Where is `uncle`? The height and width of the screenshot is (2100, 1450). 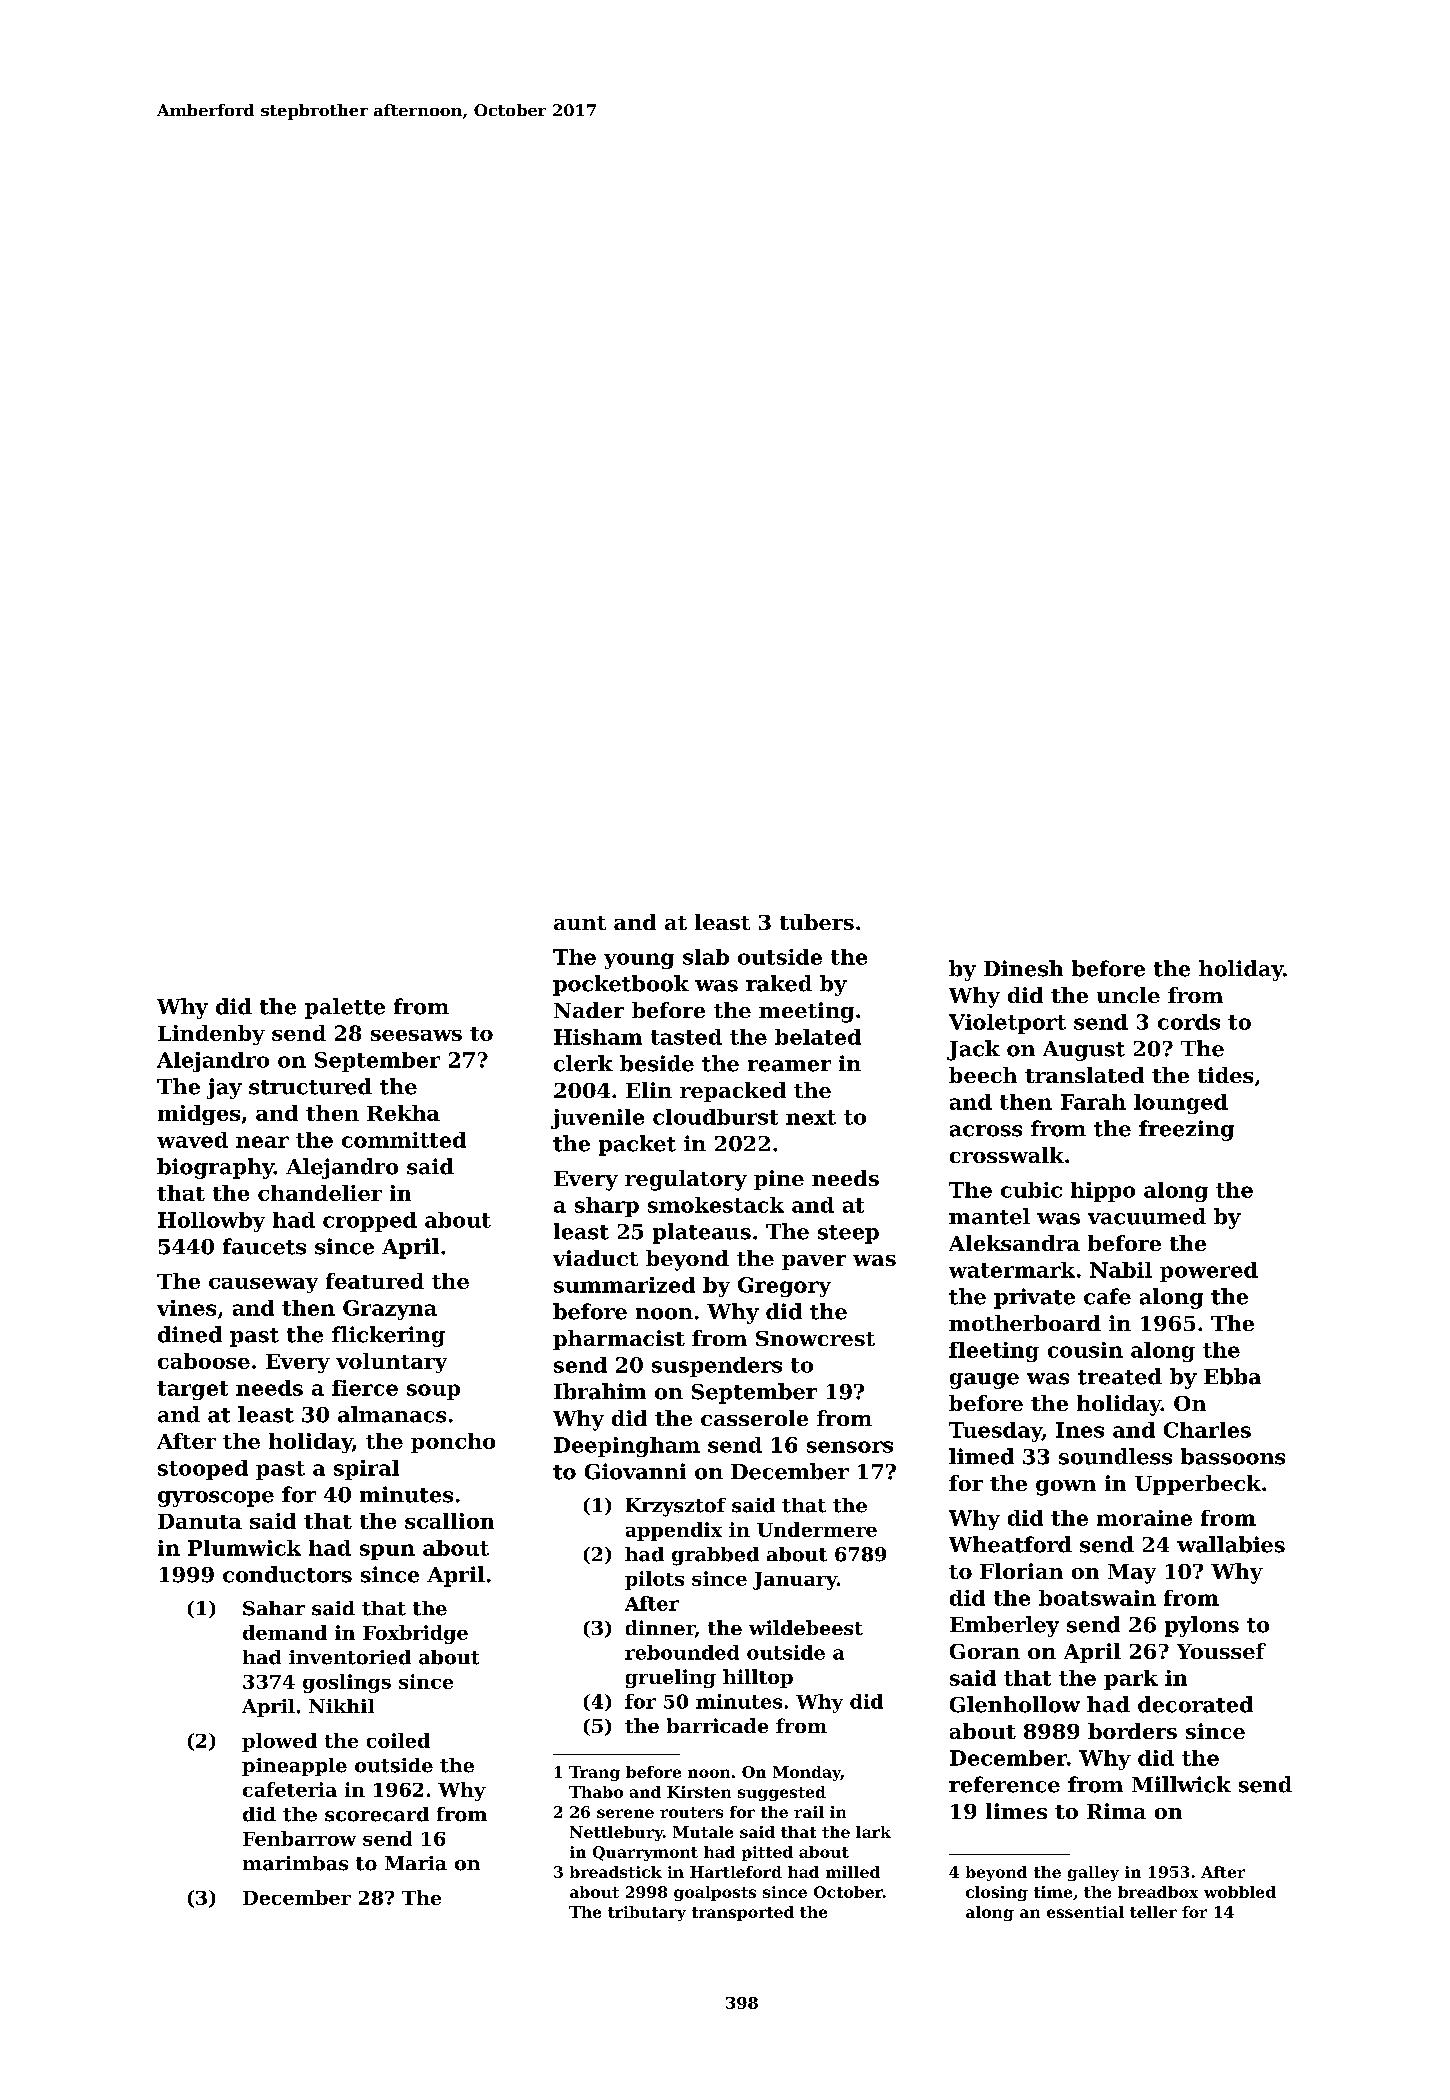 uncle is located at coordinates (1128, 995).
